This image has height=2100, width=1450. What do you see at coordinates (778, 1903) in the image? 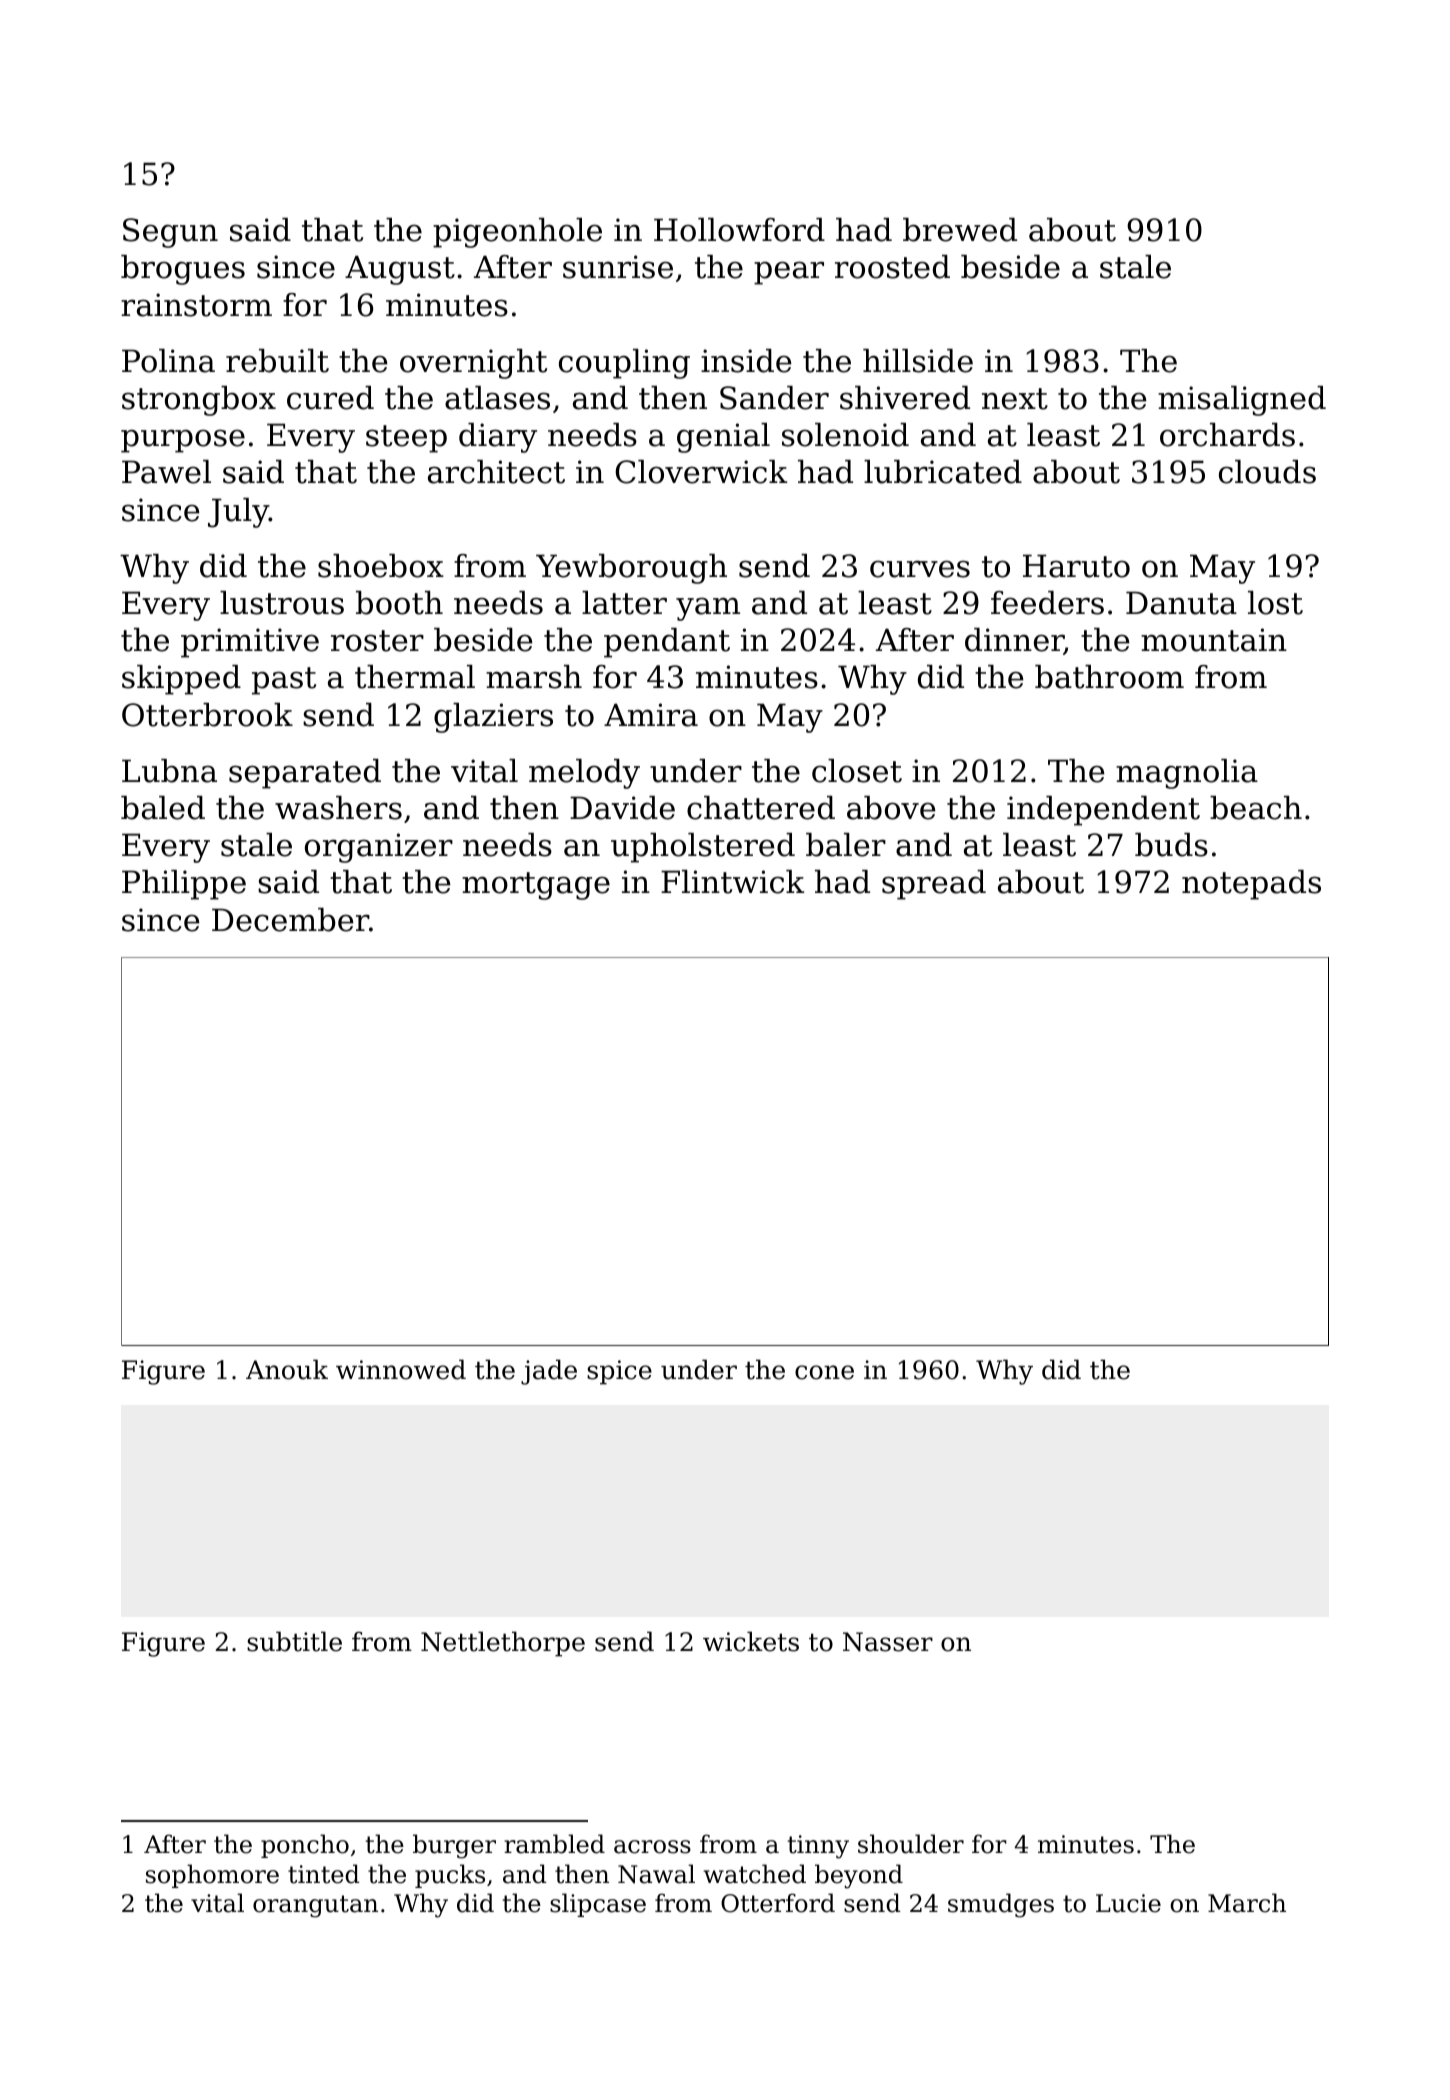
I see `Otterford` at bounding box center [778, 1903].
